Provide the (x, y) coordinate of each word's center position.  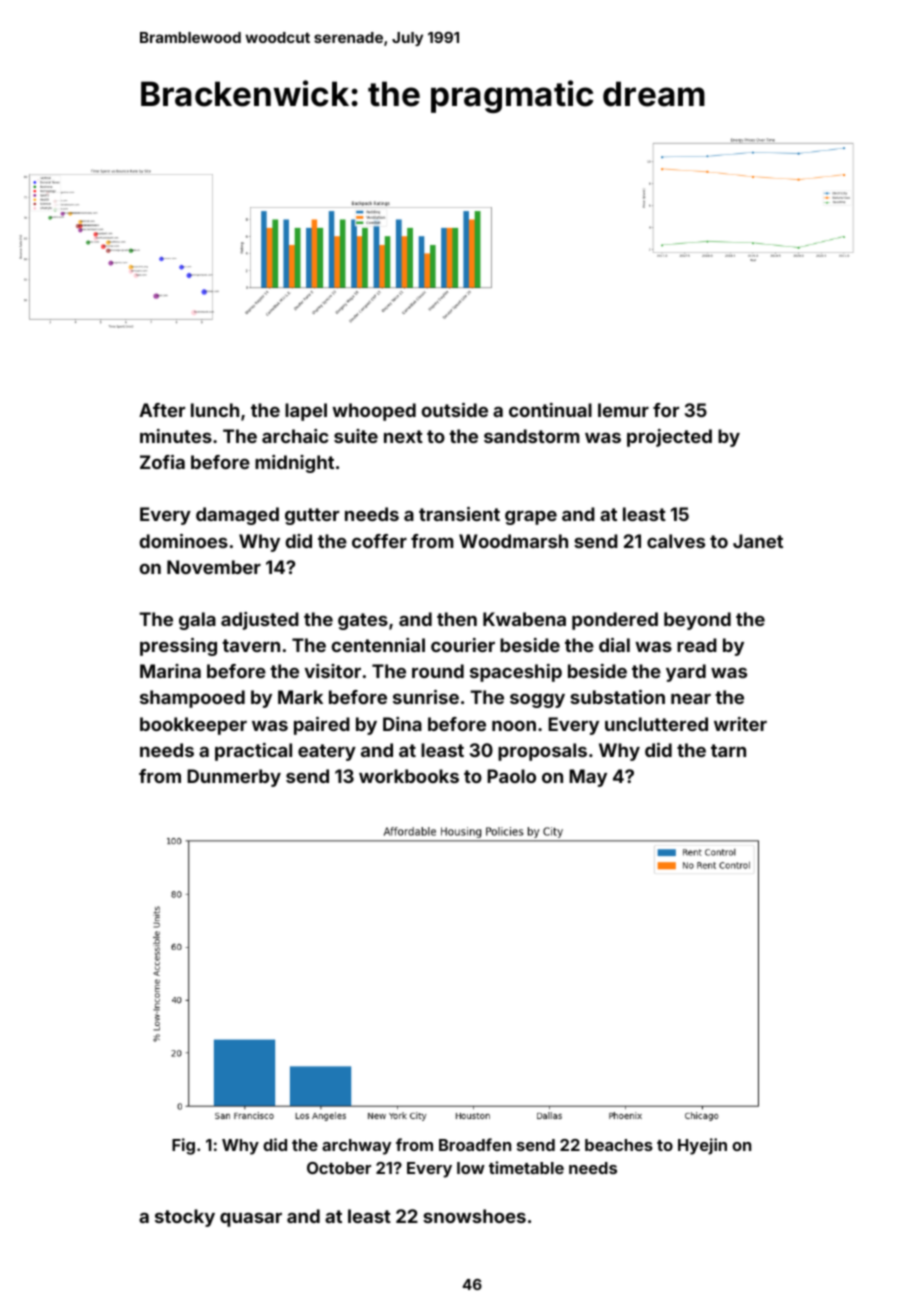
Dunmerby (234, 778)
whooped (374, 412)
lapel (306, 412)
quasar (251, 1220)
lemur (623, 410)
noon (514, 726)
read (697, 645)
